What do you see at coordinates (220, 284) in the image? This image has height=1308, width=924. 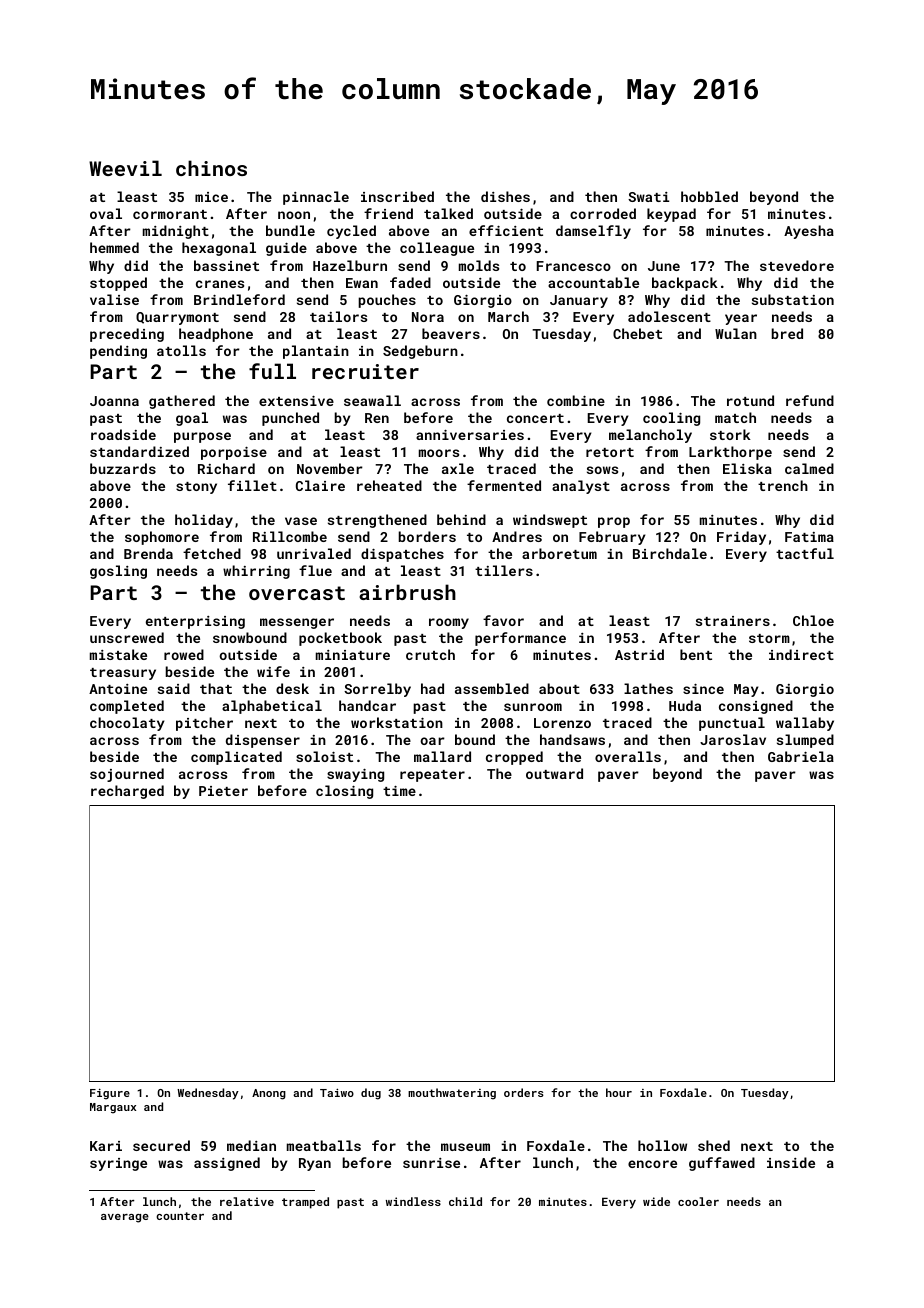 I see `cranes` at bounding box center [220, 284].
